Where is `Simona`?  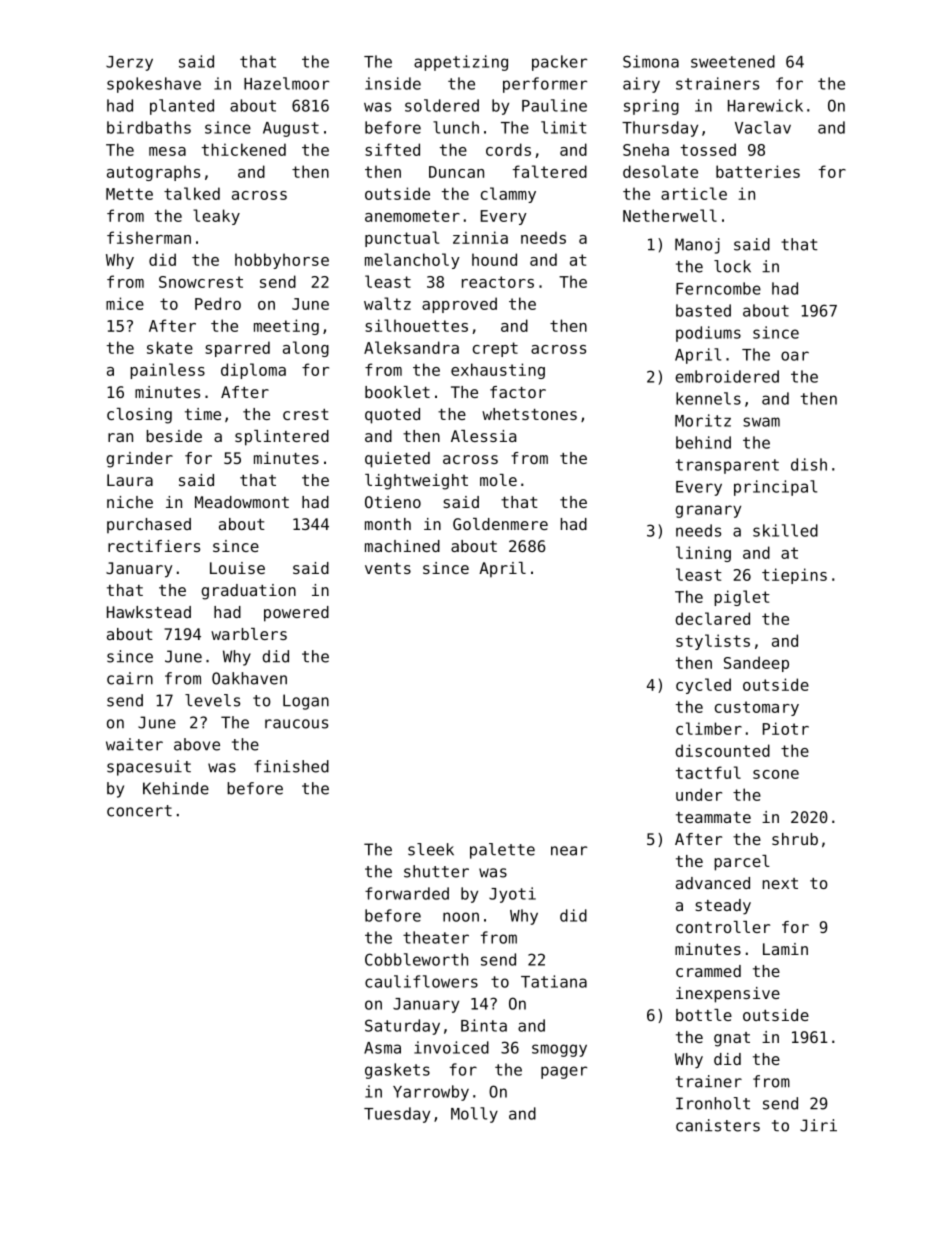 Simona is located at coordinates (651, 61).
